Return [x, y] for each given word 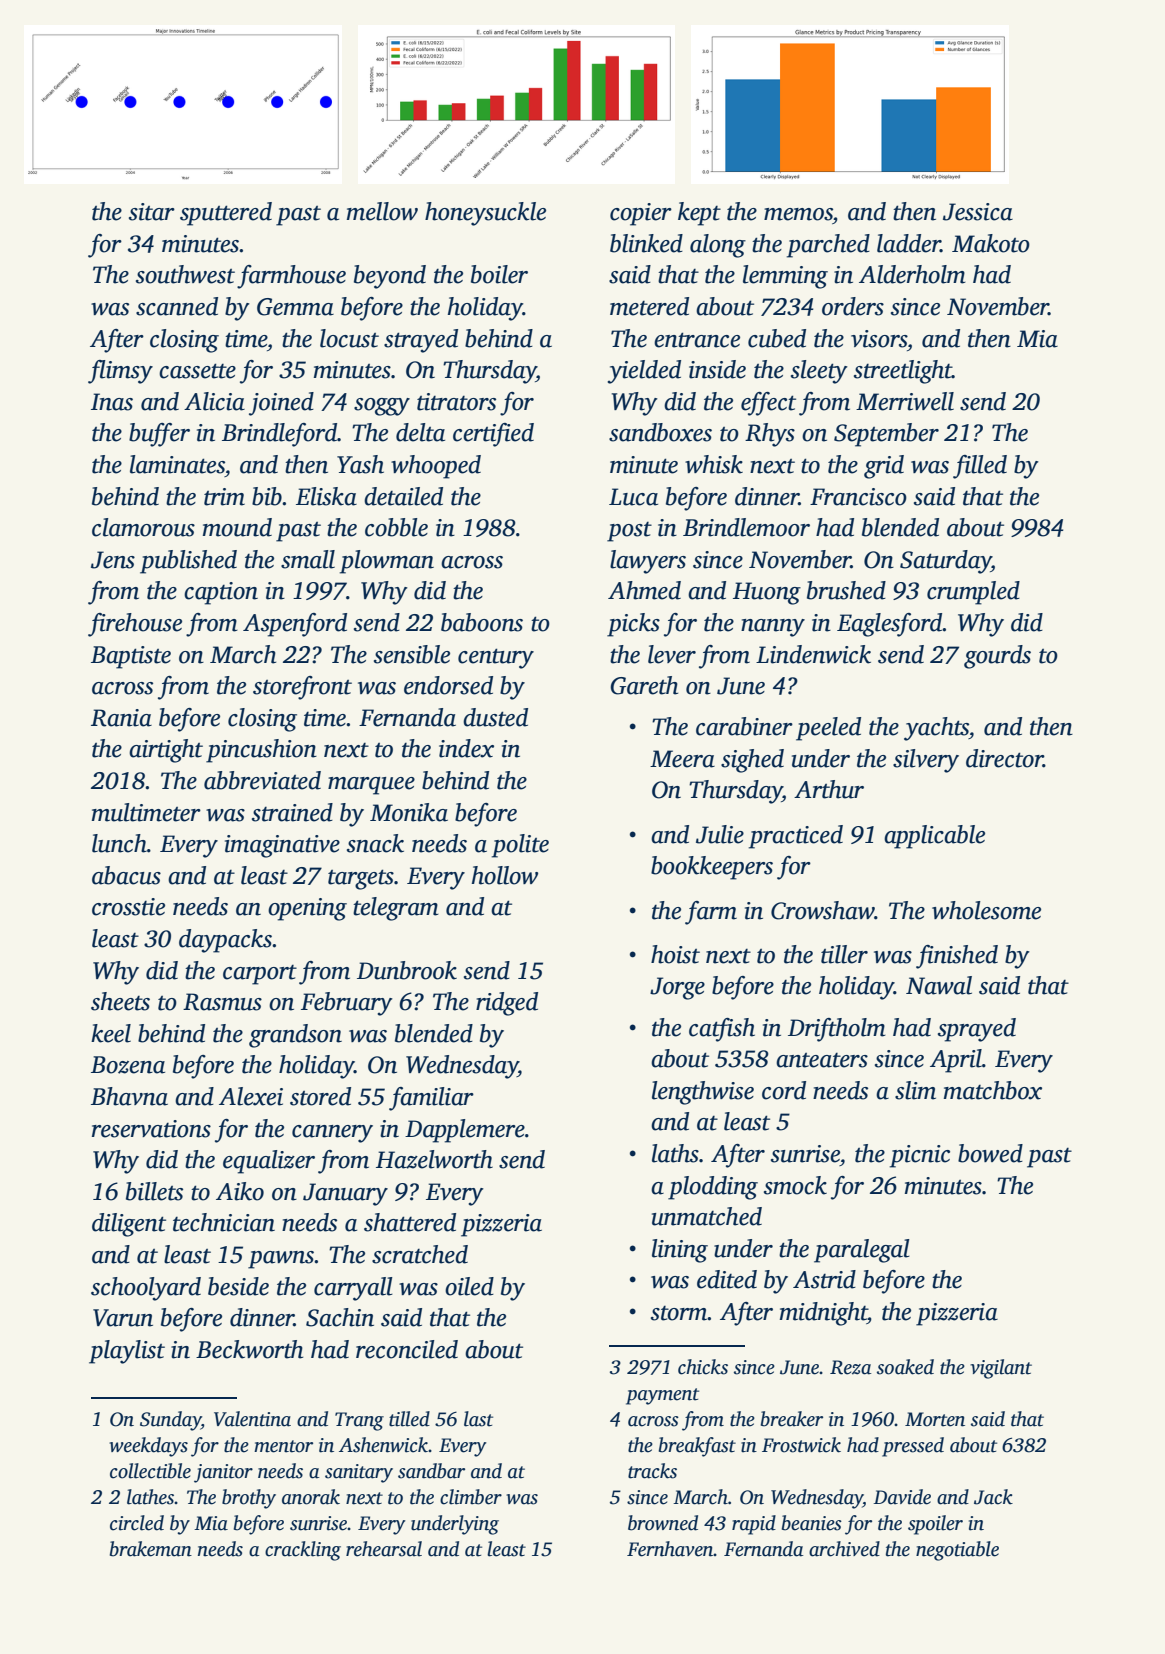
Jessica [978, 212]
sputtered [226, 214]
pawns [281, 1260]
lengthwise [703, 1093]
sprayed [977, 1030]
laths [675, 1153]
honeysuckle [485, 214]
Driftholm [837, 1030]
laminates [177, 464]
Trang [359, 1421]
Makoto [991, 243]
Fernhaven [670, 1549]
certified [493, 435]
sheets [120, 1001]
